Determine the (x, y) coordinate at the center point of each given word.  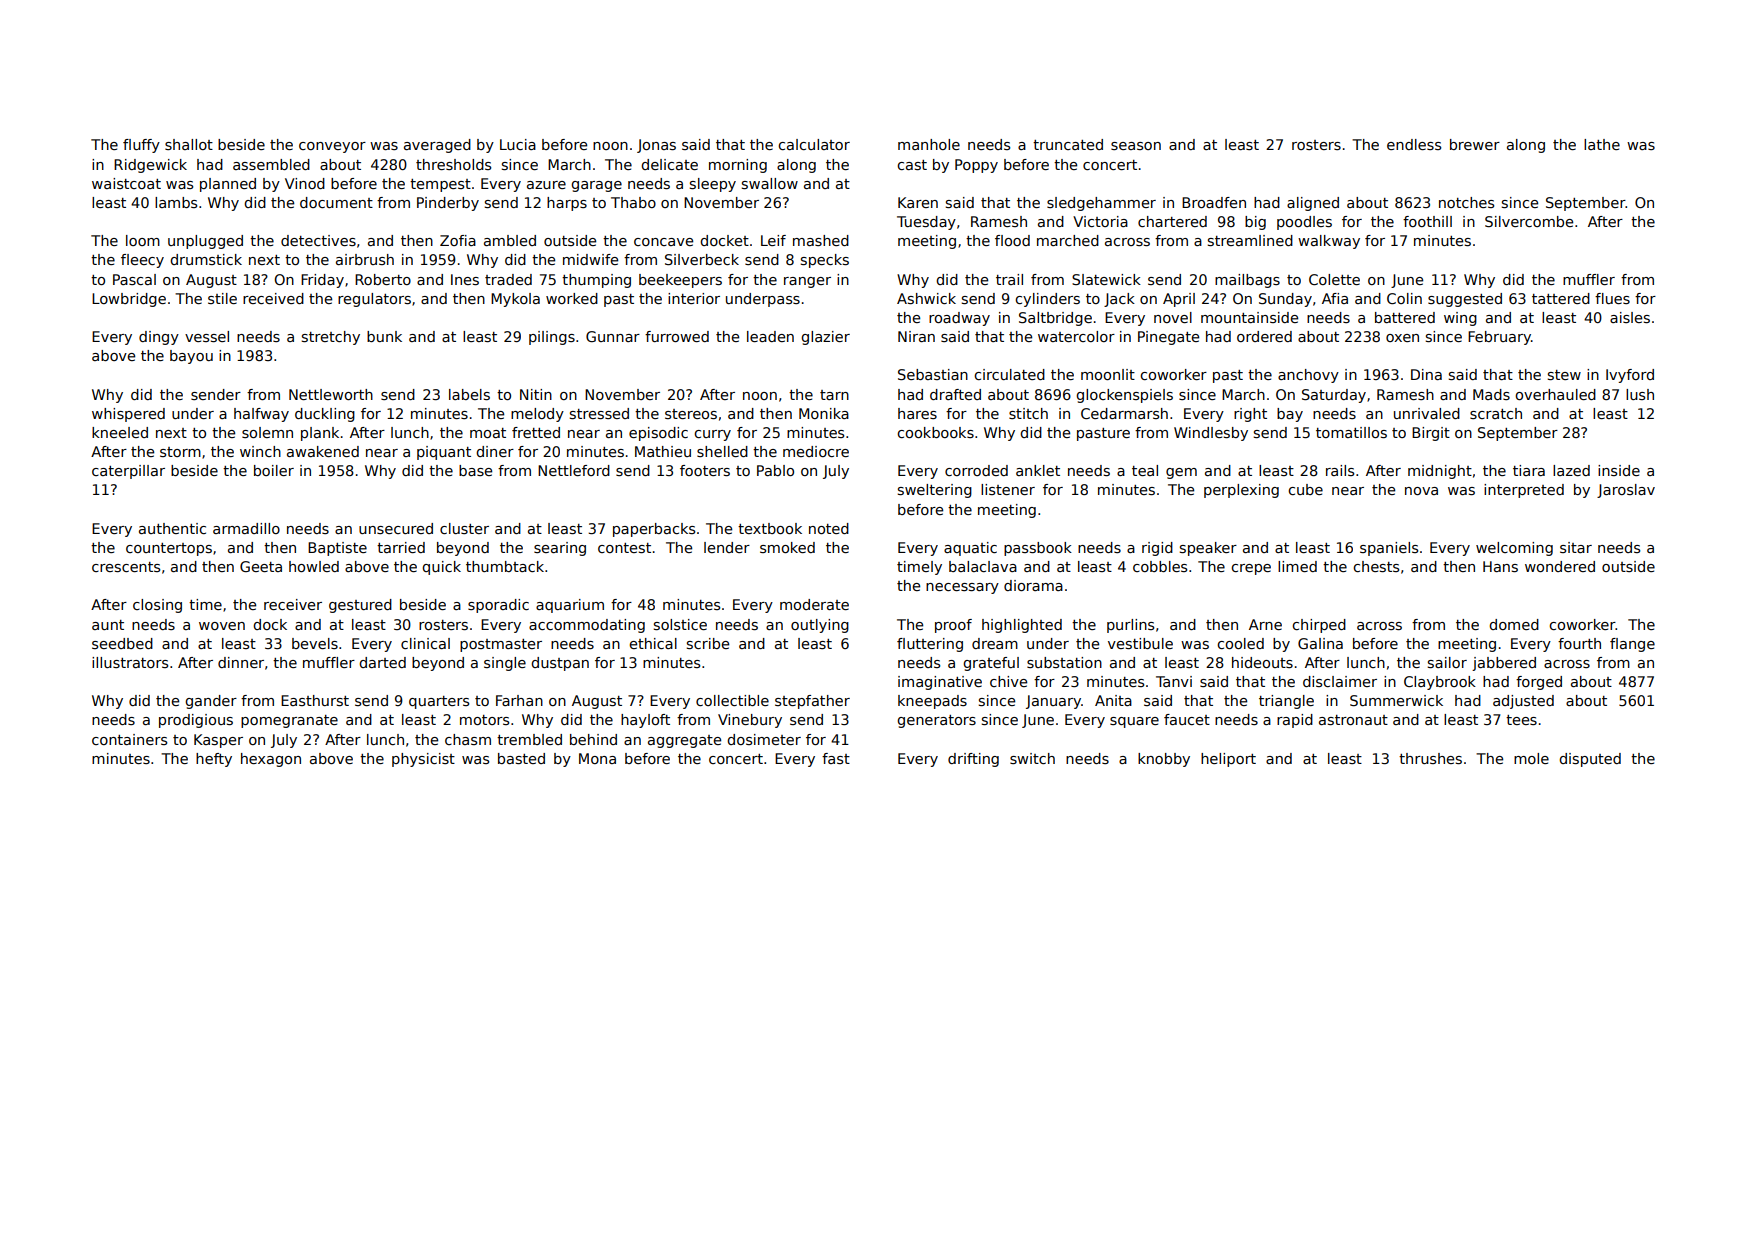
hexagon (271, 760)
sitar (1576, 547)
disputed (1590, 760)
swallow (770, 183)
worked (572, 298)
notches (1466, 202)
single (505, 664)
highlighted (1022, 626)
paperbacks (654, 530)
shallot (189, 144)
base (475, 470)
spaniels (1389, 549)
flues (1612, 298)
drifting (973, 760)
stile (222, 298)
